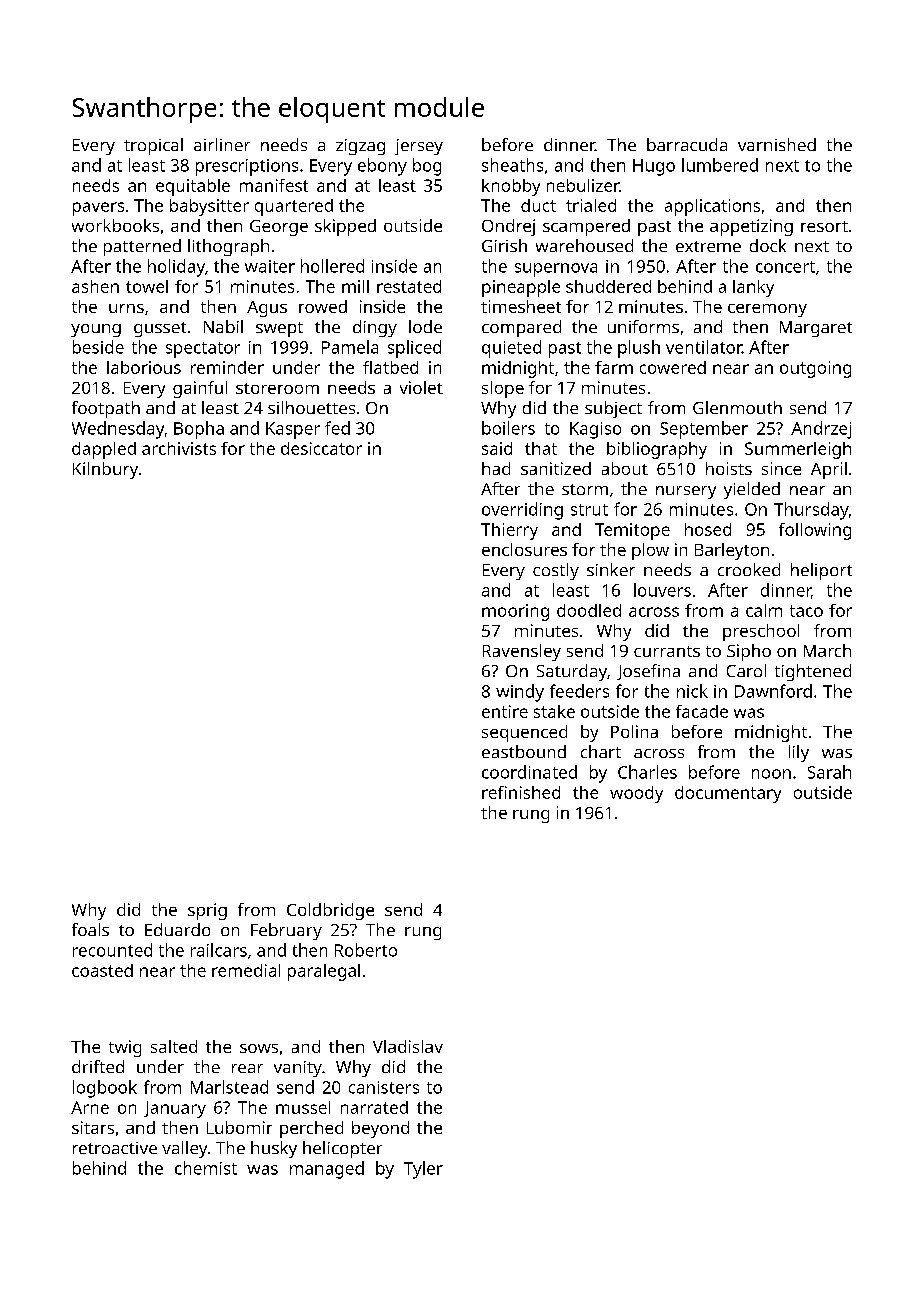 This screenshot has height=1314, width=924. Describe the element at coordinates (96, 330) in the screenshot. I see `young` at that location.
